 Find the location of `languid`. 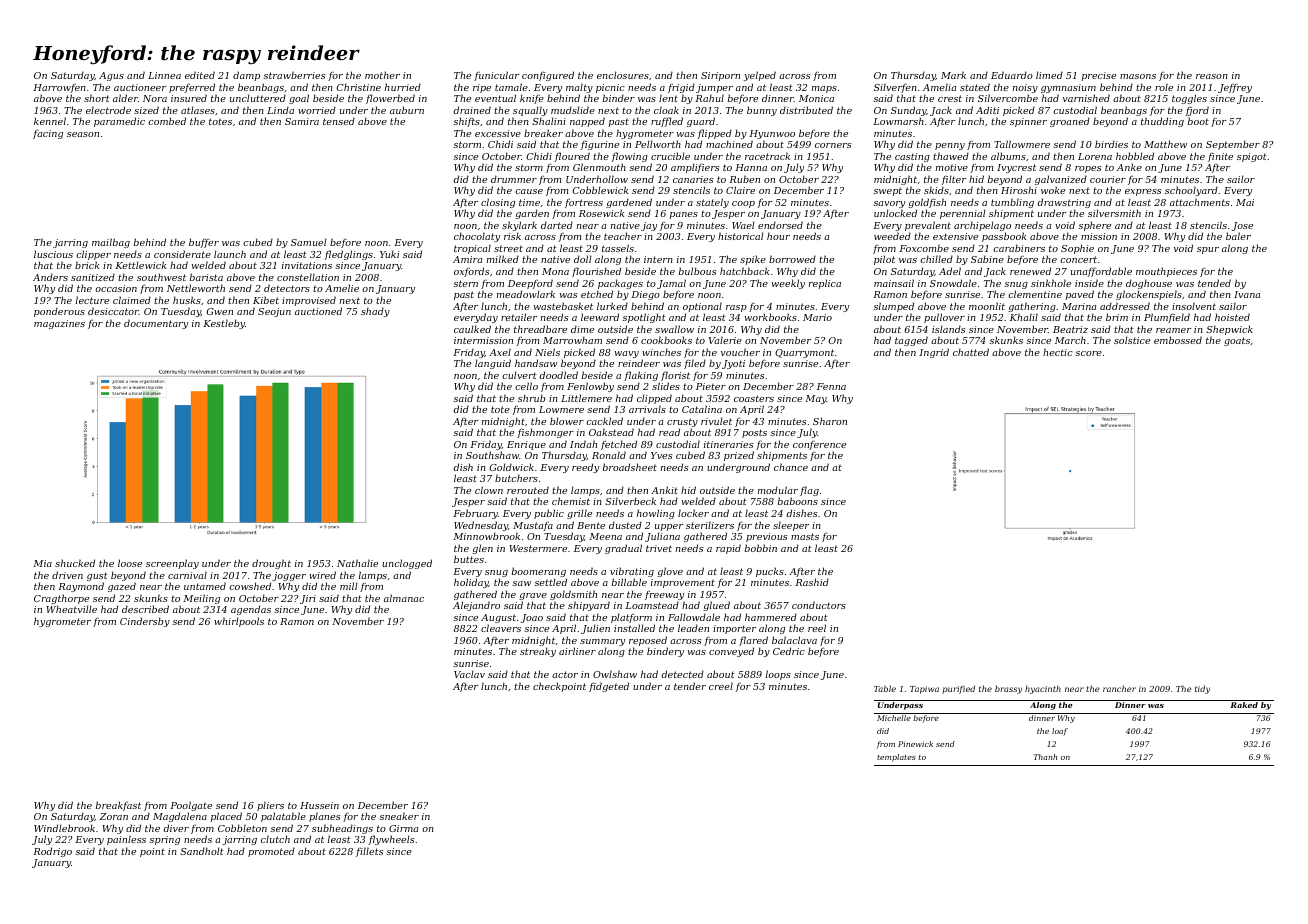

languid is located at coordinates (493, 364).
